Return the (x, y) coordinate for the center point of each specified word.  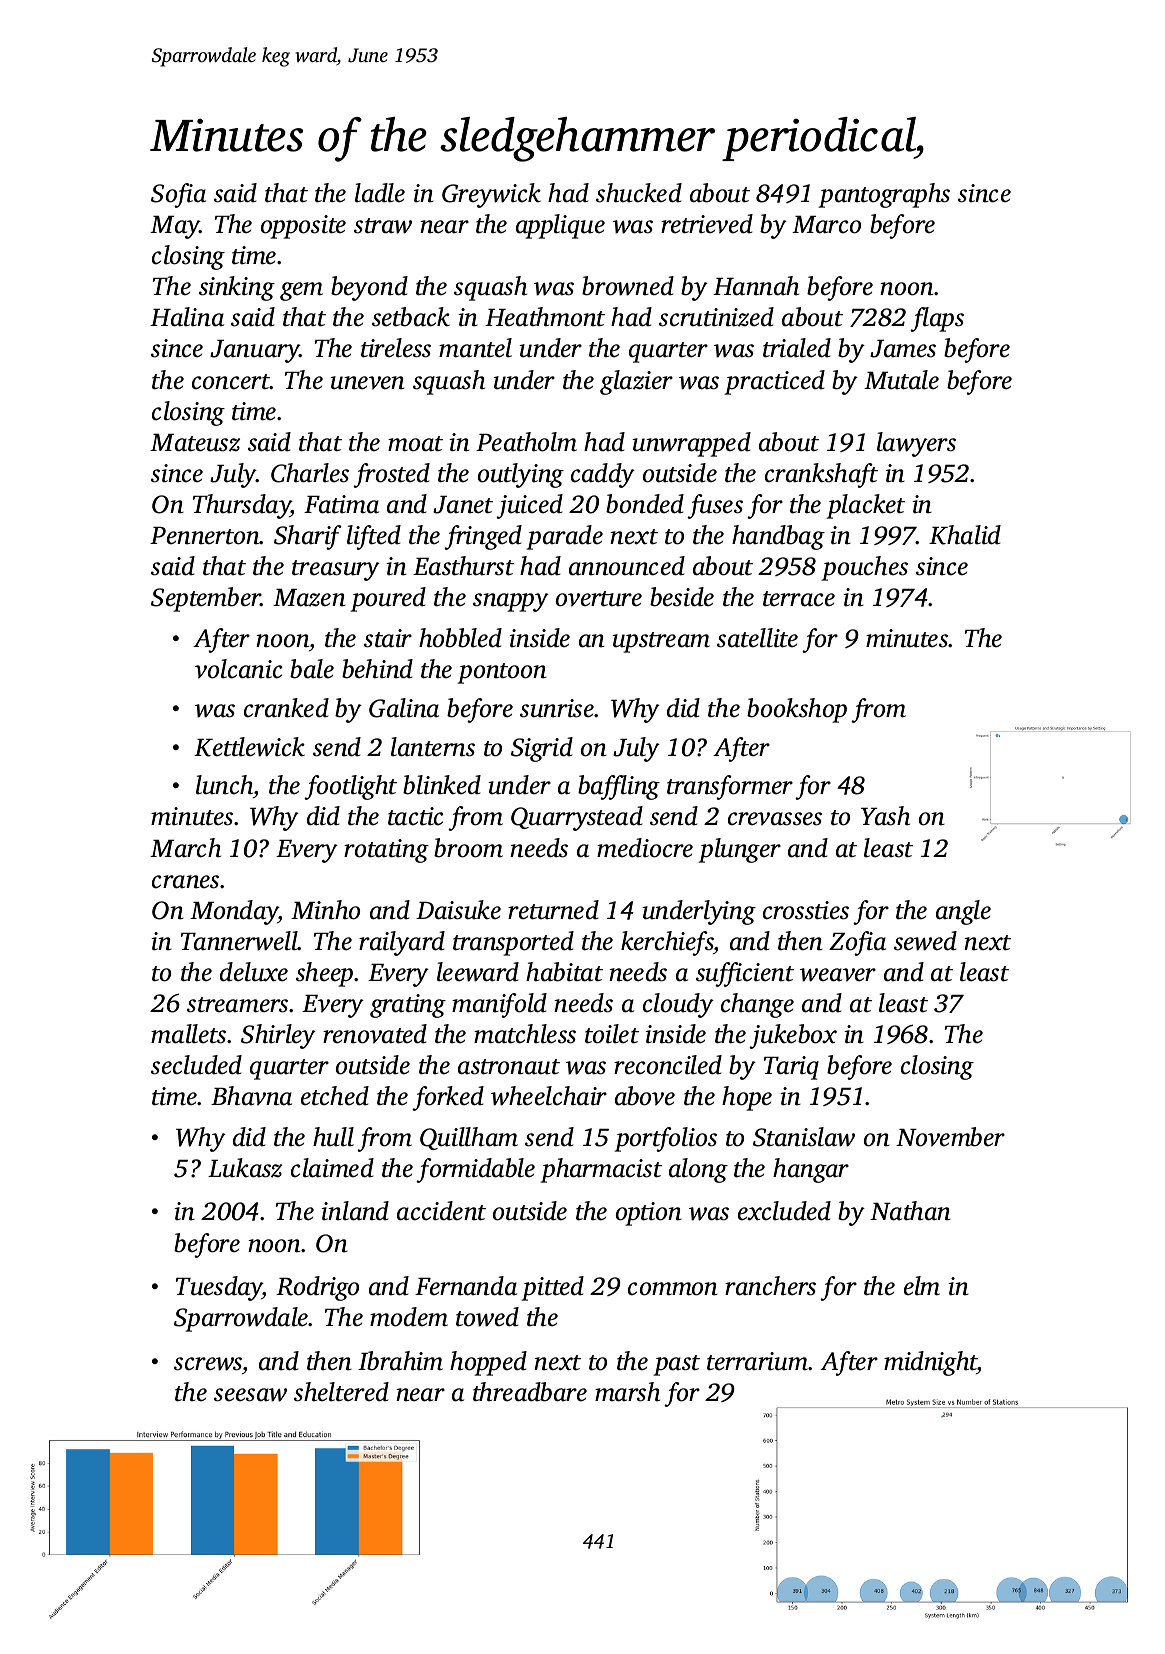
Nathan (910, 1211)
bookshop (797, 710)
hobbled (460, 638)
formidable (475, 1170)
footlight (350, 787)
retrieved (707, 224)
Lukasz (245, 1168)
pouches (864, 568)
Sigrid (542, 749)
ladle (380, 193)
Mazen (309, 598)
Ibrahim (400, 1361)
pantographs (884, 195)
